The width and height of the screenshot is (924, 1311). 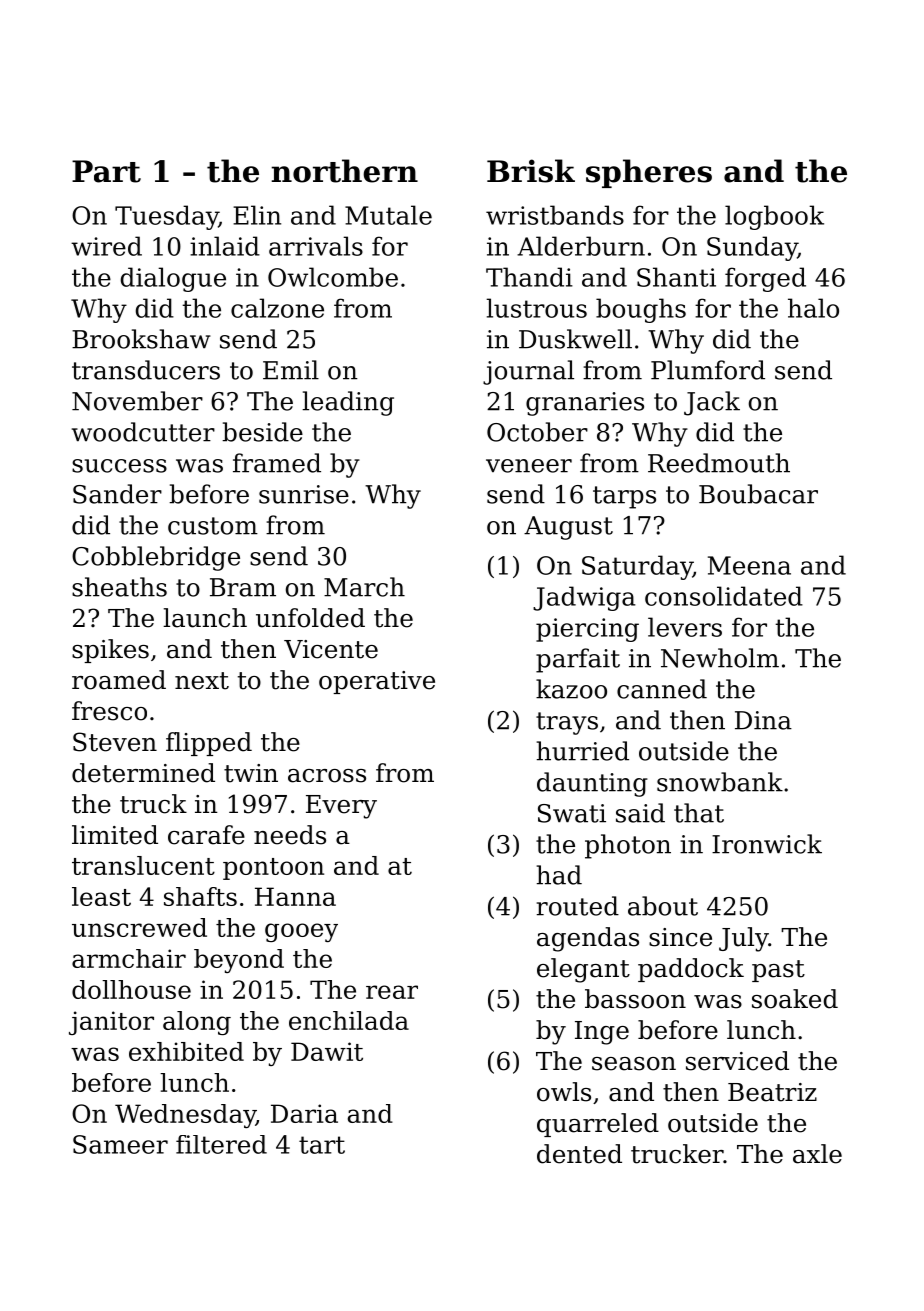 What do you see at coordinates (575, 339) in the screenshot?
I see `Duskwell` at bounding box center [575, 339].
